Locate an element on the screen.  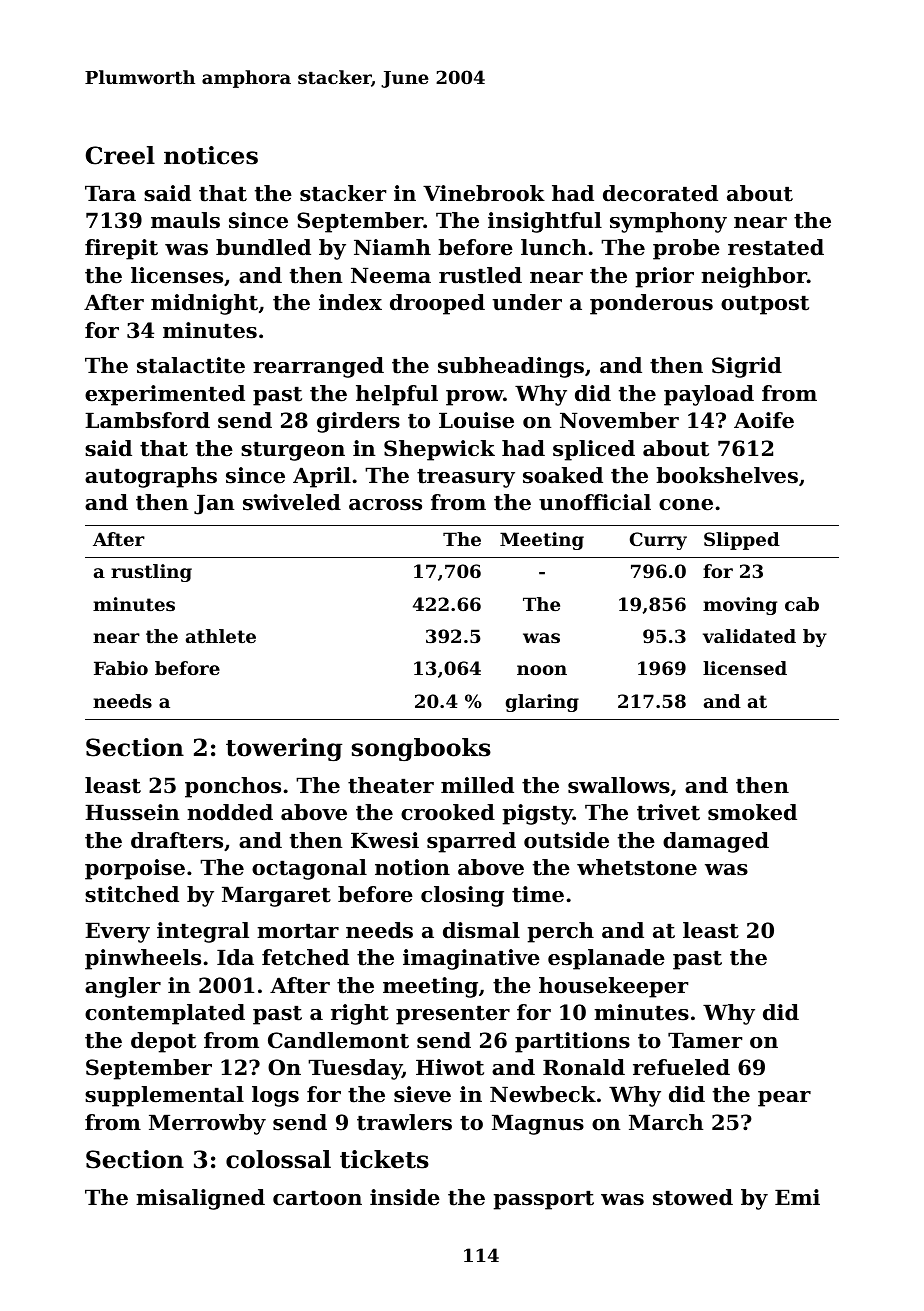
depot is located at coordinates (163, 1042).
